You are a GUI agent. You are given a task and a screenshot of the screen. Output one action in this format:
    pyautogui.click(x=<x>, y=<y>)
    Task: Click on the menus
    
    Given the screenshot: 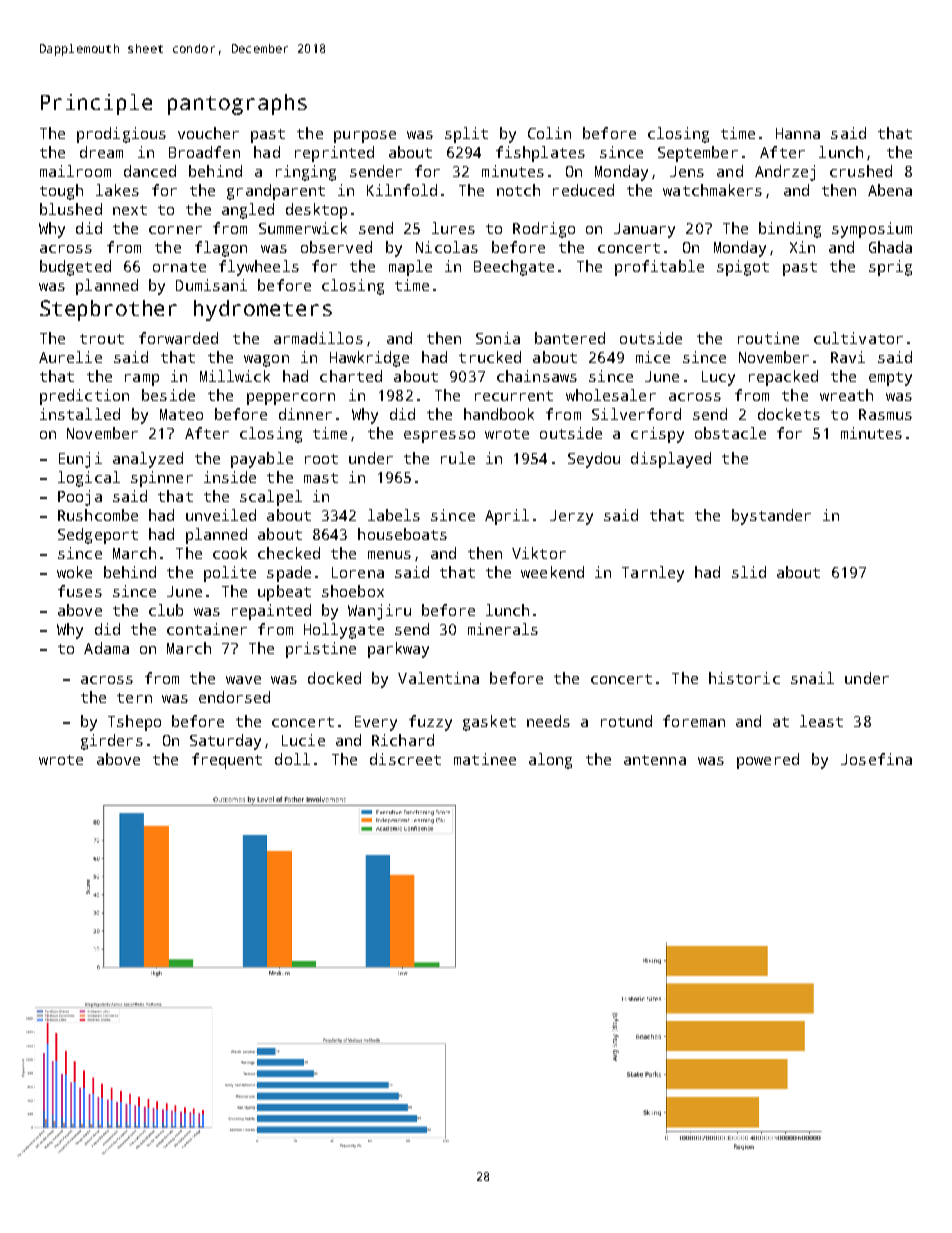 What is the action you would take?
    pyautogui.click(x=389, y=555)
